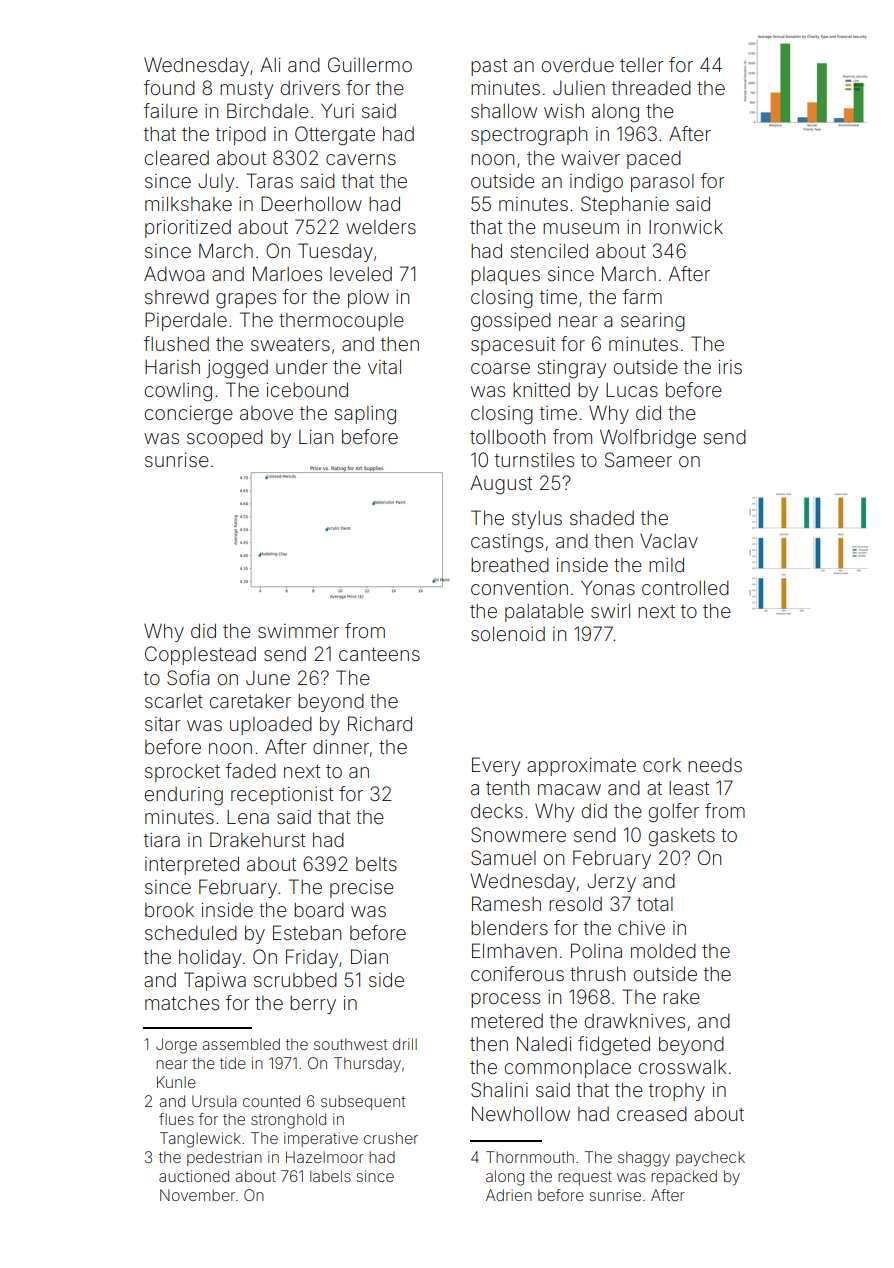 Image resolution: width=894 pixels, height=1268 pixels. What do you see at coordinates (507, 788) in the page?
I see `tenth` at bounding box center [507, 788].
